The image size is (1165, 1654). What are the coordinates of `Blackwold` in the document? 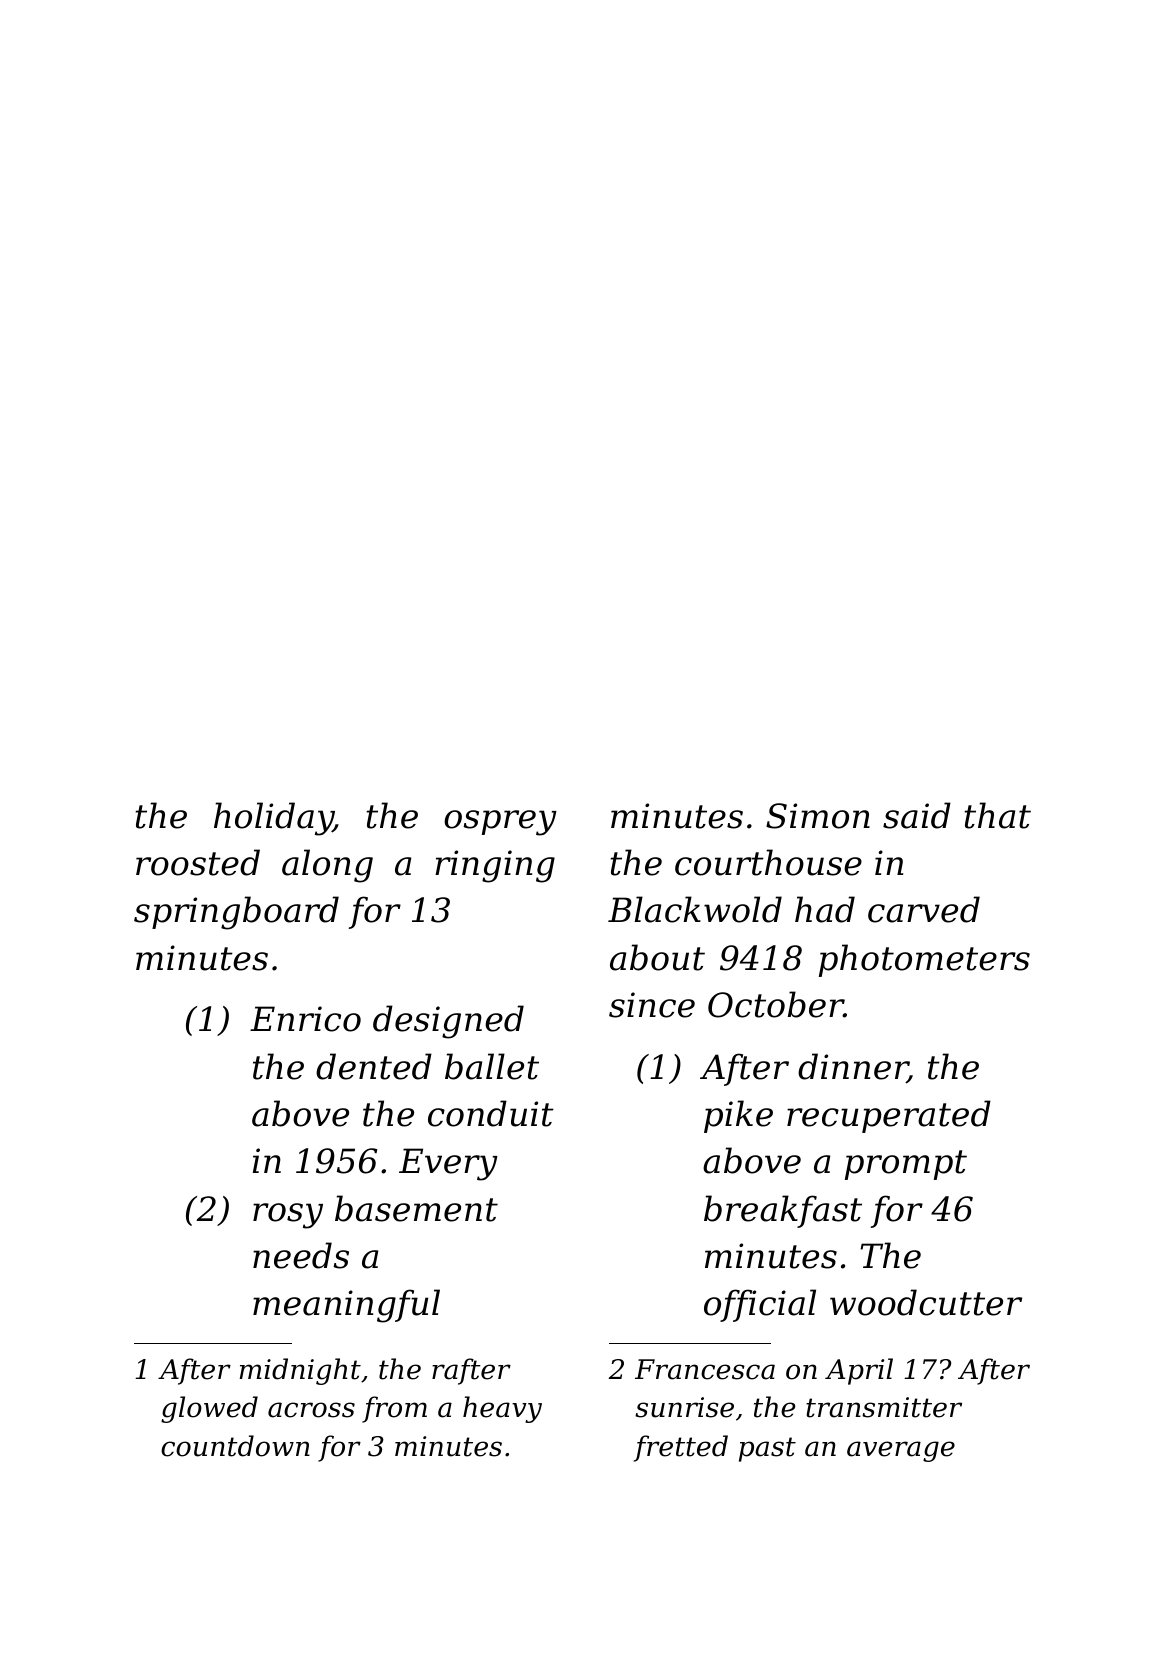 It's located at (695, 909).
